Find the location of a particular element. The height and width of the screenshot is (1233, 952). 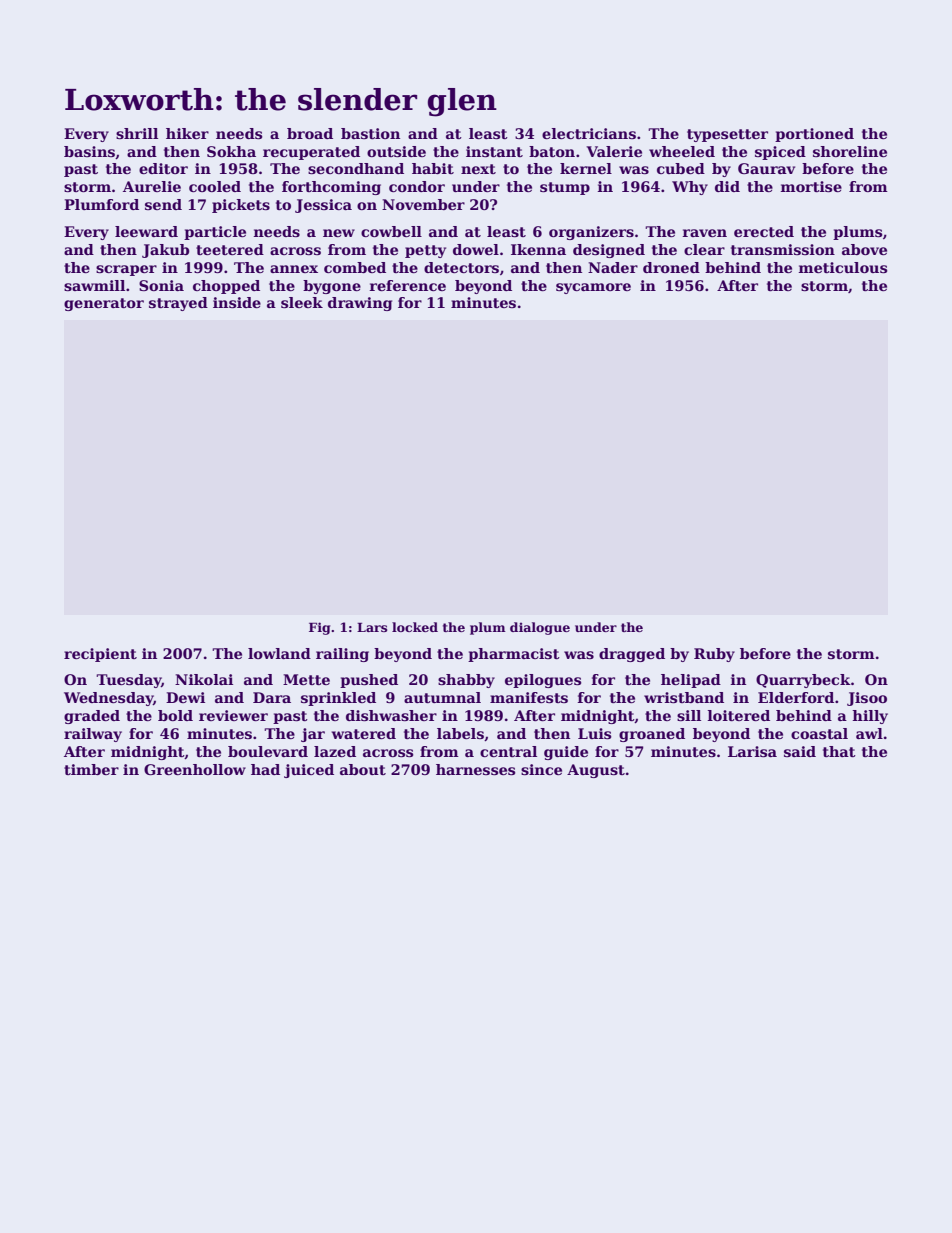

electricians is located at coordinates (589, 133).
